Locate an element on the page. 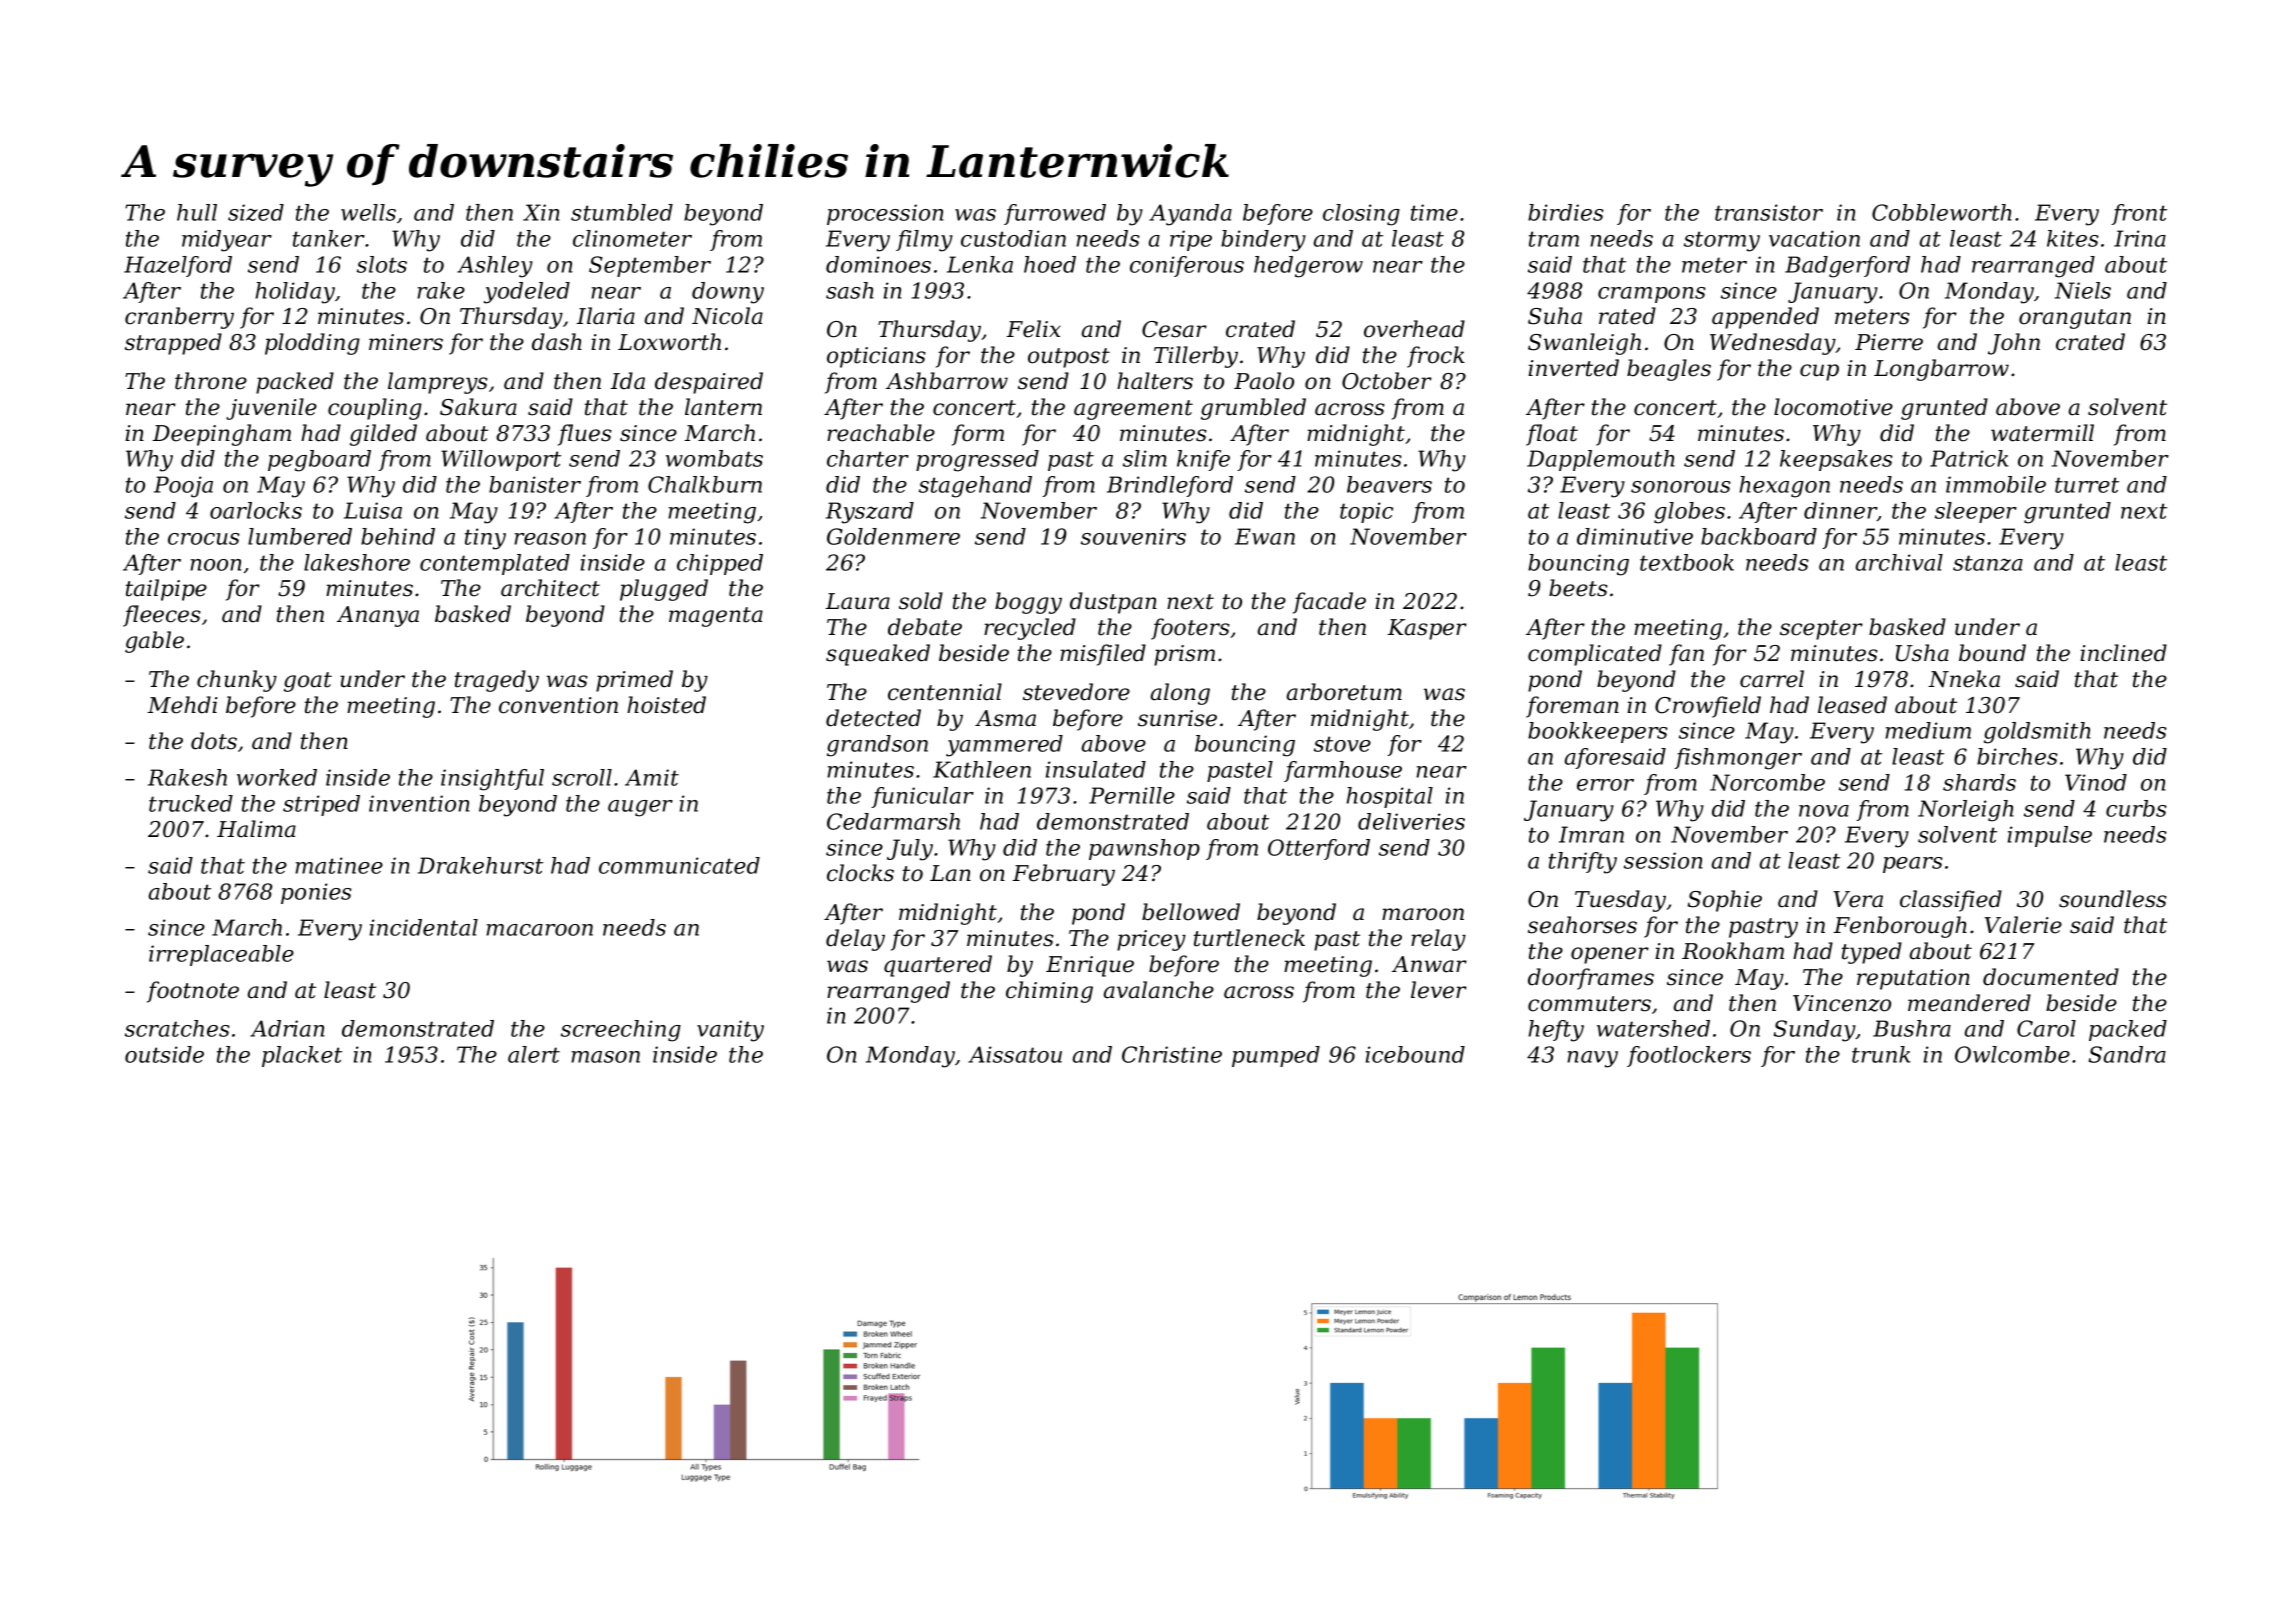 This document has height=1620, width=2292. Xin is located at coordinates (541, 212).
